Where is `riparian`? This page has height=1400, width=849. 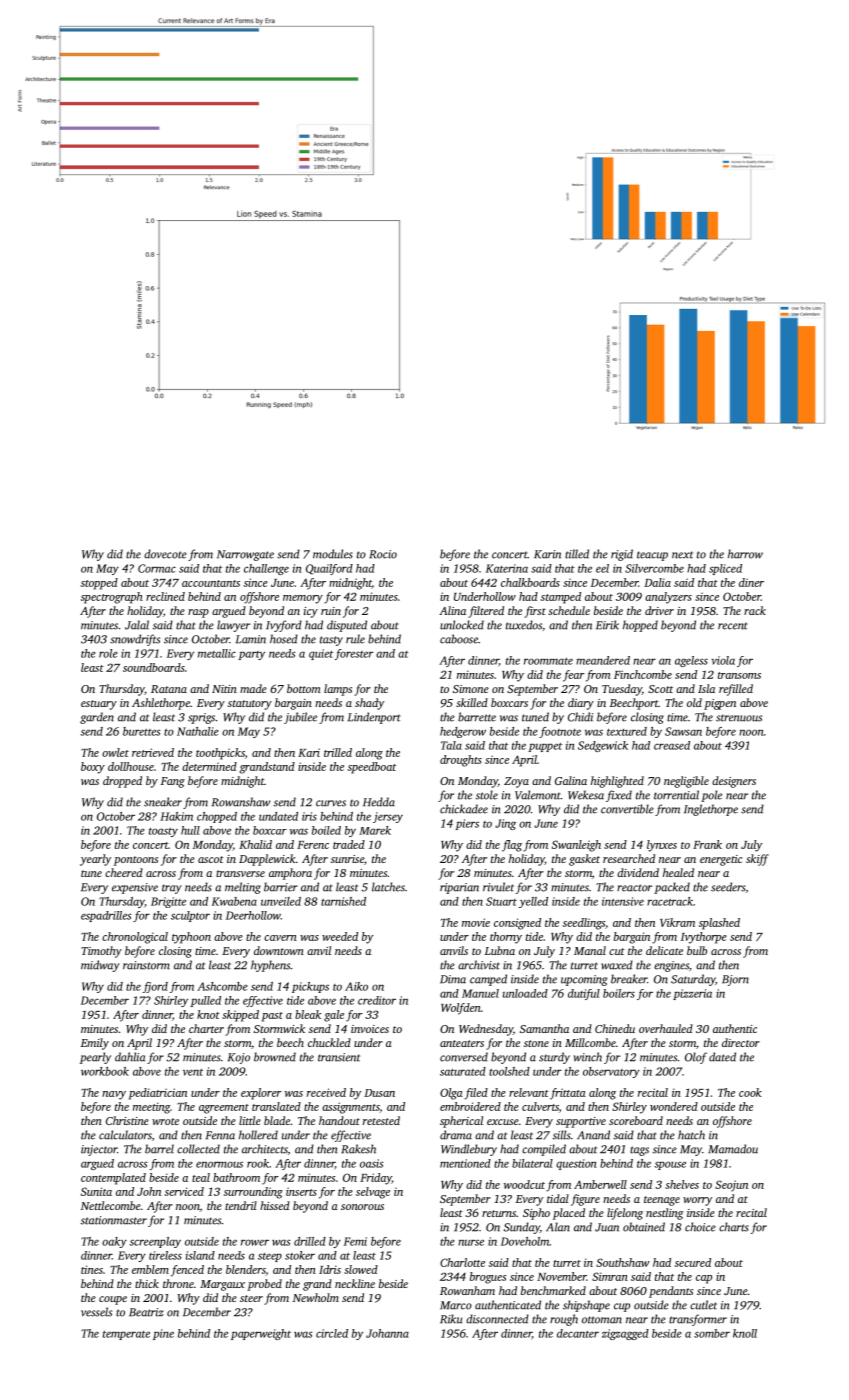
riparian is located at coordinates (459, 888).
